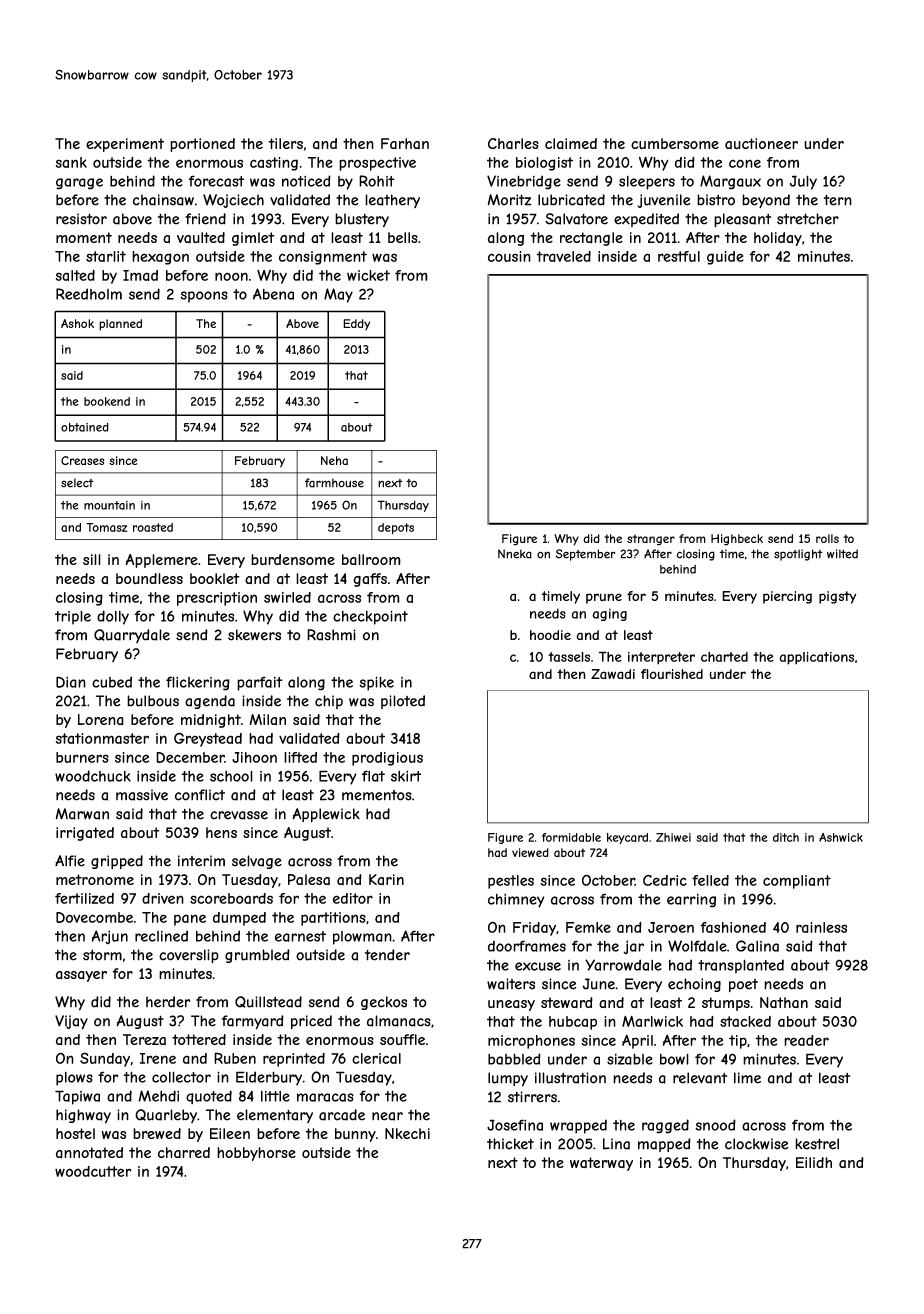  I want to click on Nneka, so click(515, 554).
